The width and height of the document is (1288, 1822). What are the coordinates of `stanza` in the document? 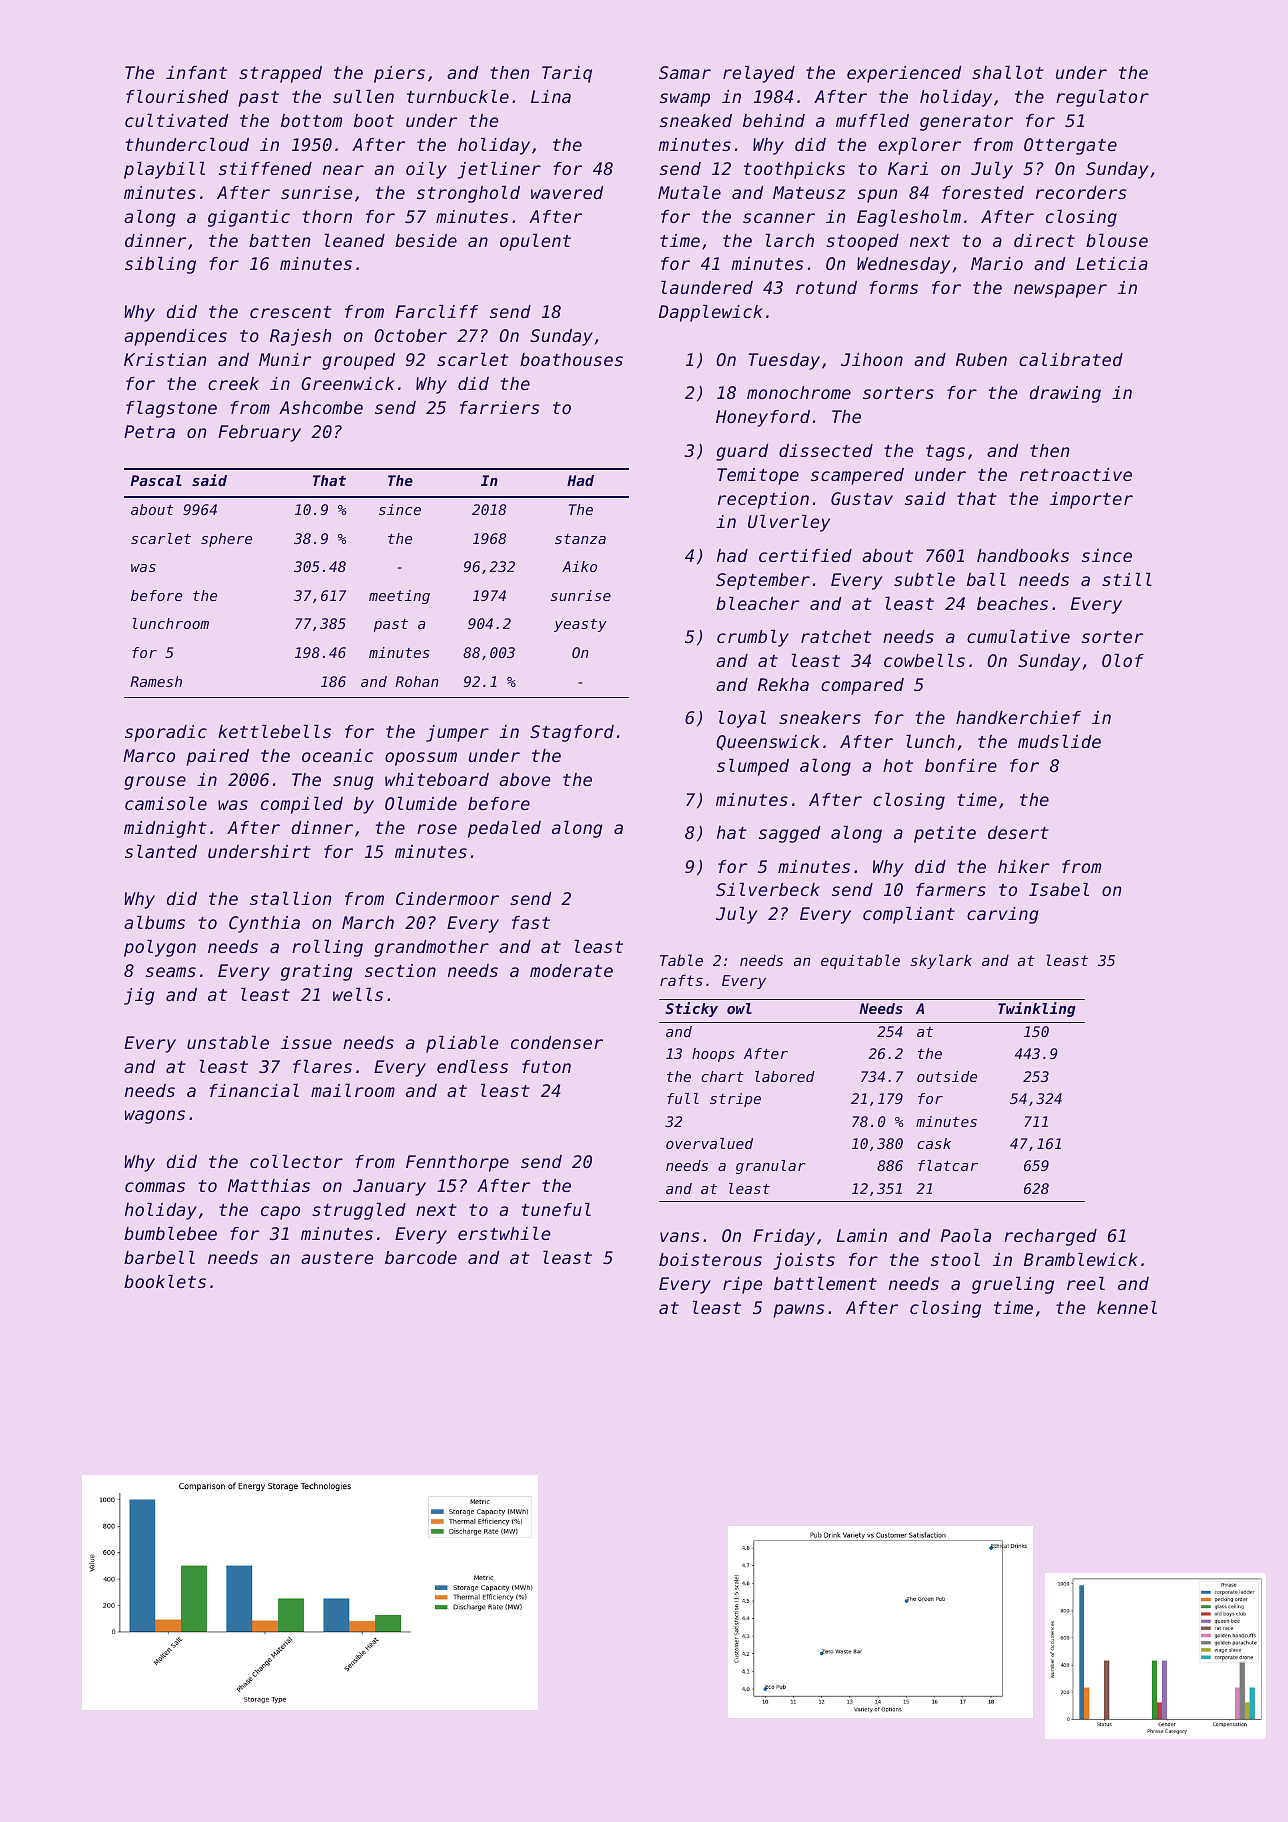 It's located at (580, 539).
